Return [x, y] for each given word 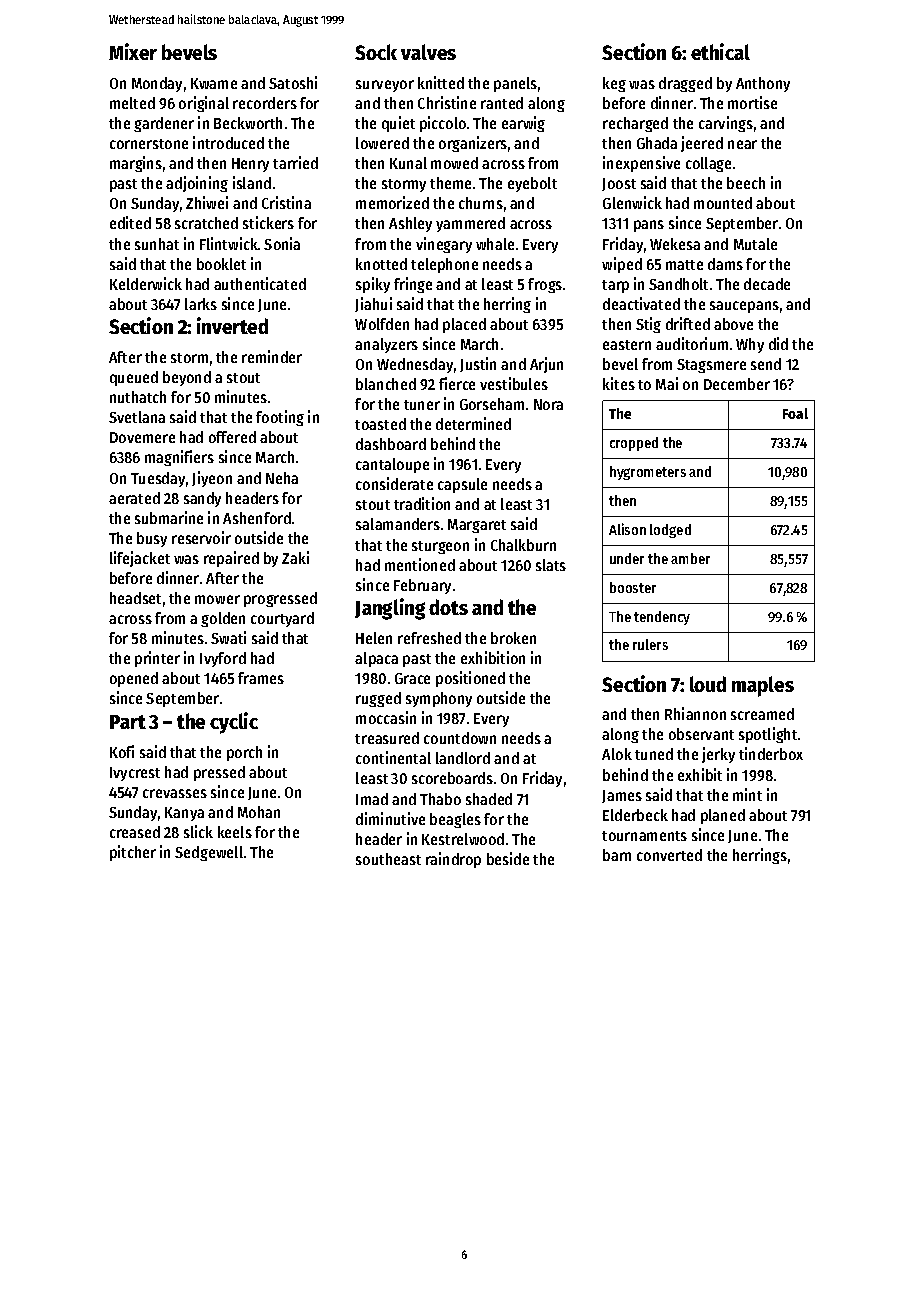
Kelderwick [146, 283]
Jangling [390, 609]
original [204, 104]
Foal [795, 413]
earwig [523, 124]
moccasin [386, 717]
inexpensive [641, 164]
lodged [670, 531]
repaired [231, 559]
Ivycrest [135, 774]
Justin [478, 364]
